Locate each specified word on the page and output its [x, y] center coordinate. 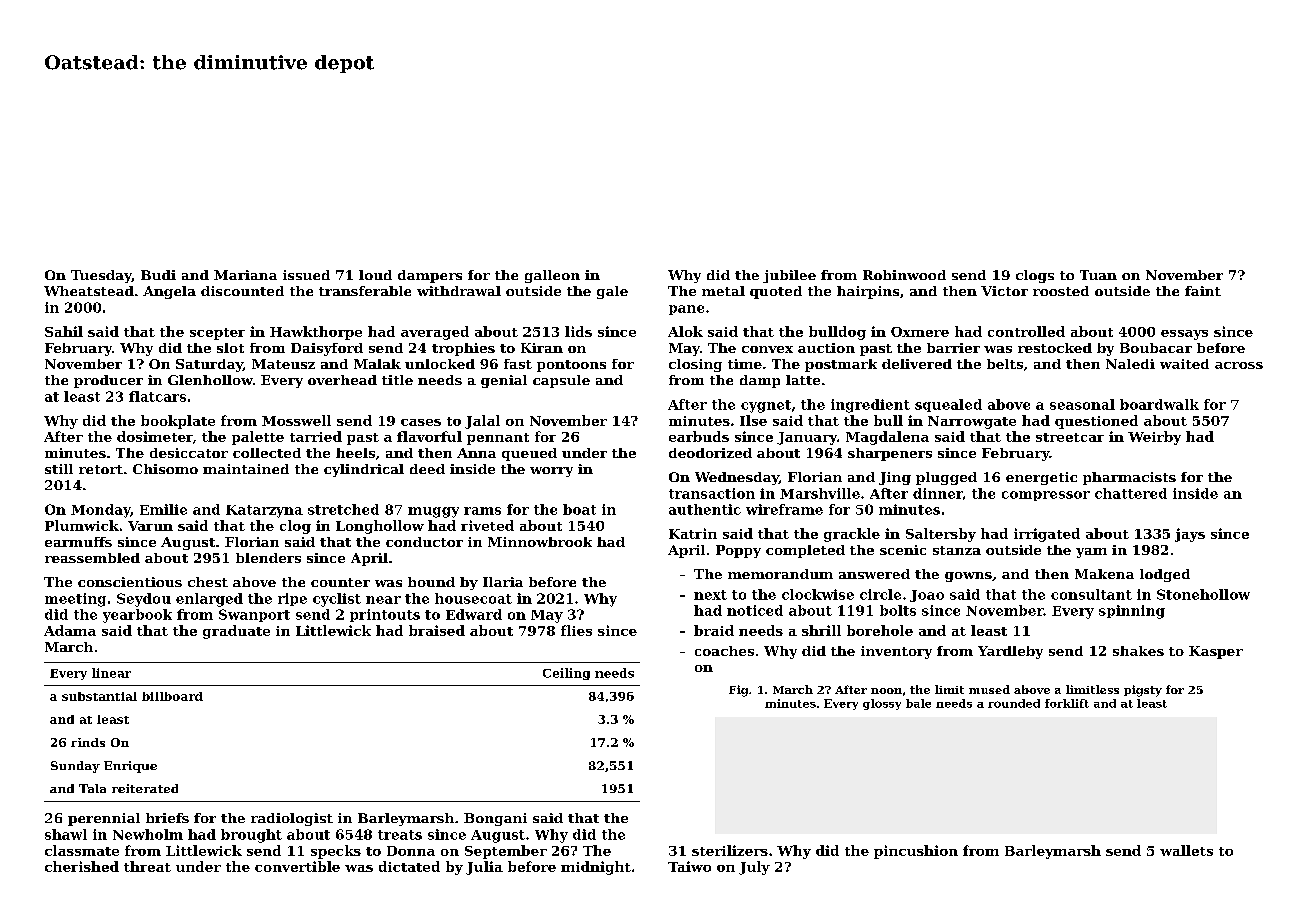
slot [230, 348]
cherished [82, 866]
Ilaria [503, 582]
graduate [236, 632]
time [745, 364]
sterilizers [730, 850]
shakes [1138, 651]
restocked [1055, 348]
